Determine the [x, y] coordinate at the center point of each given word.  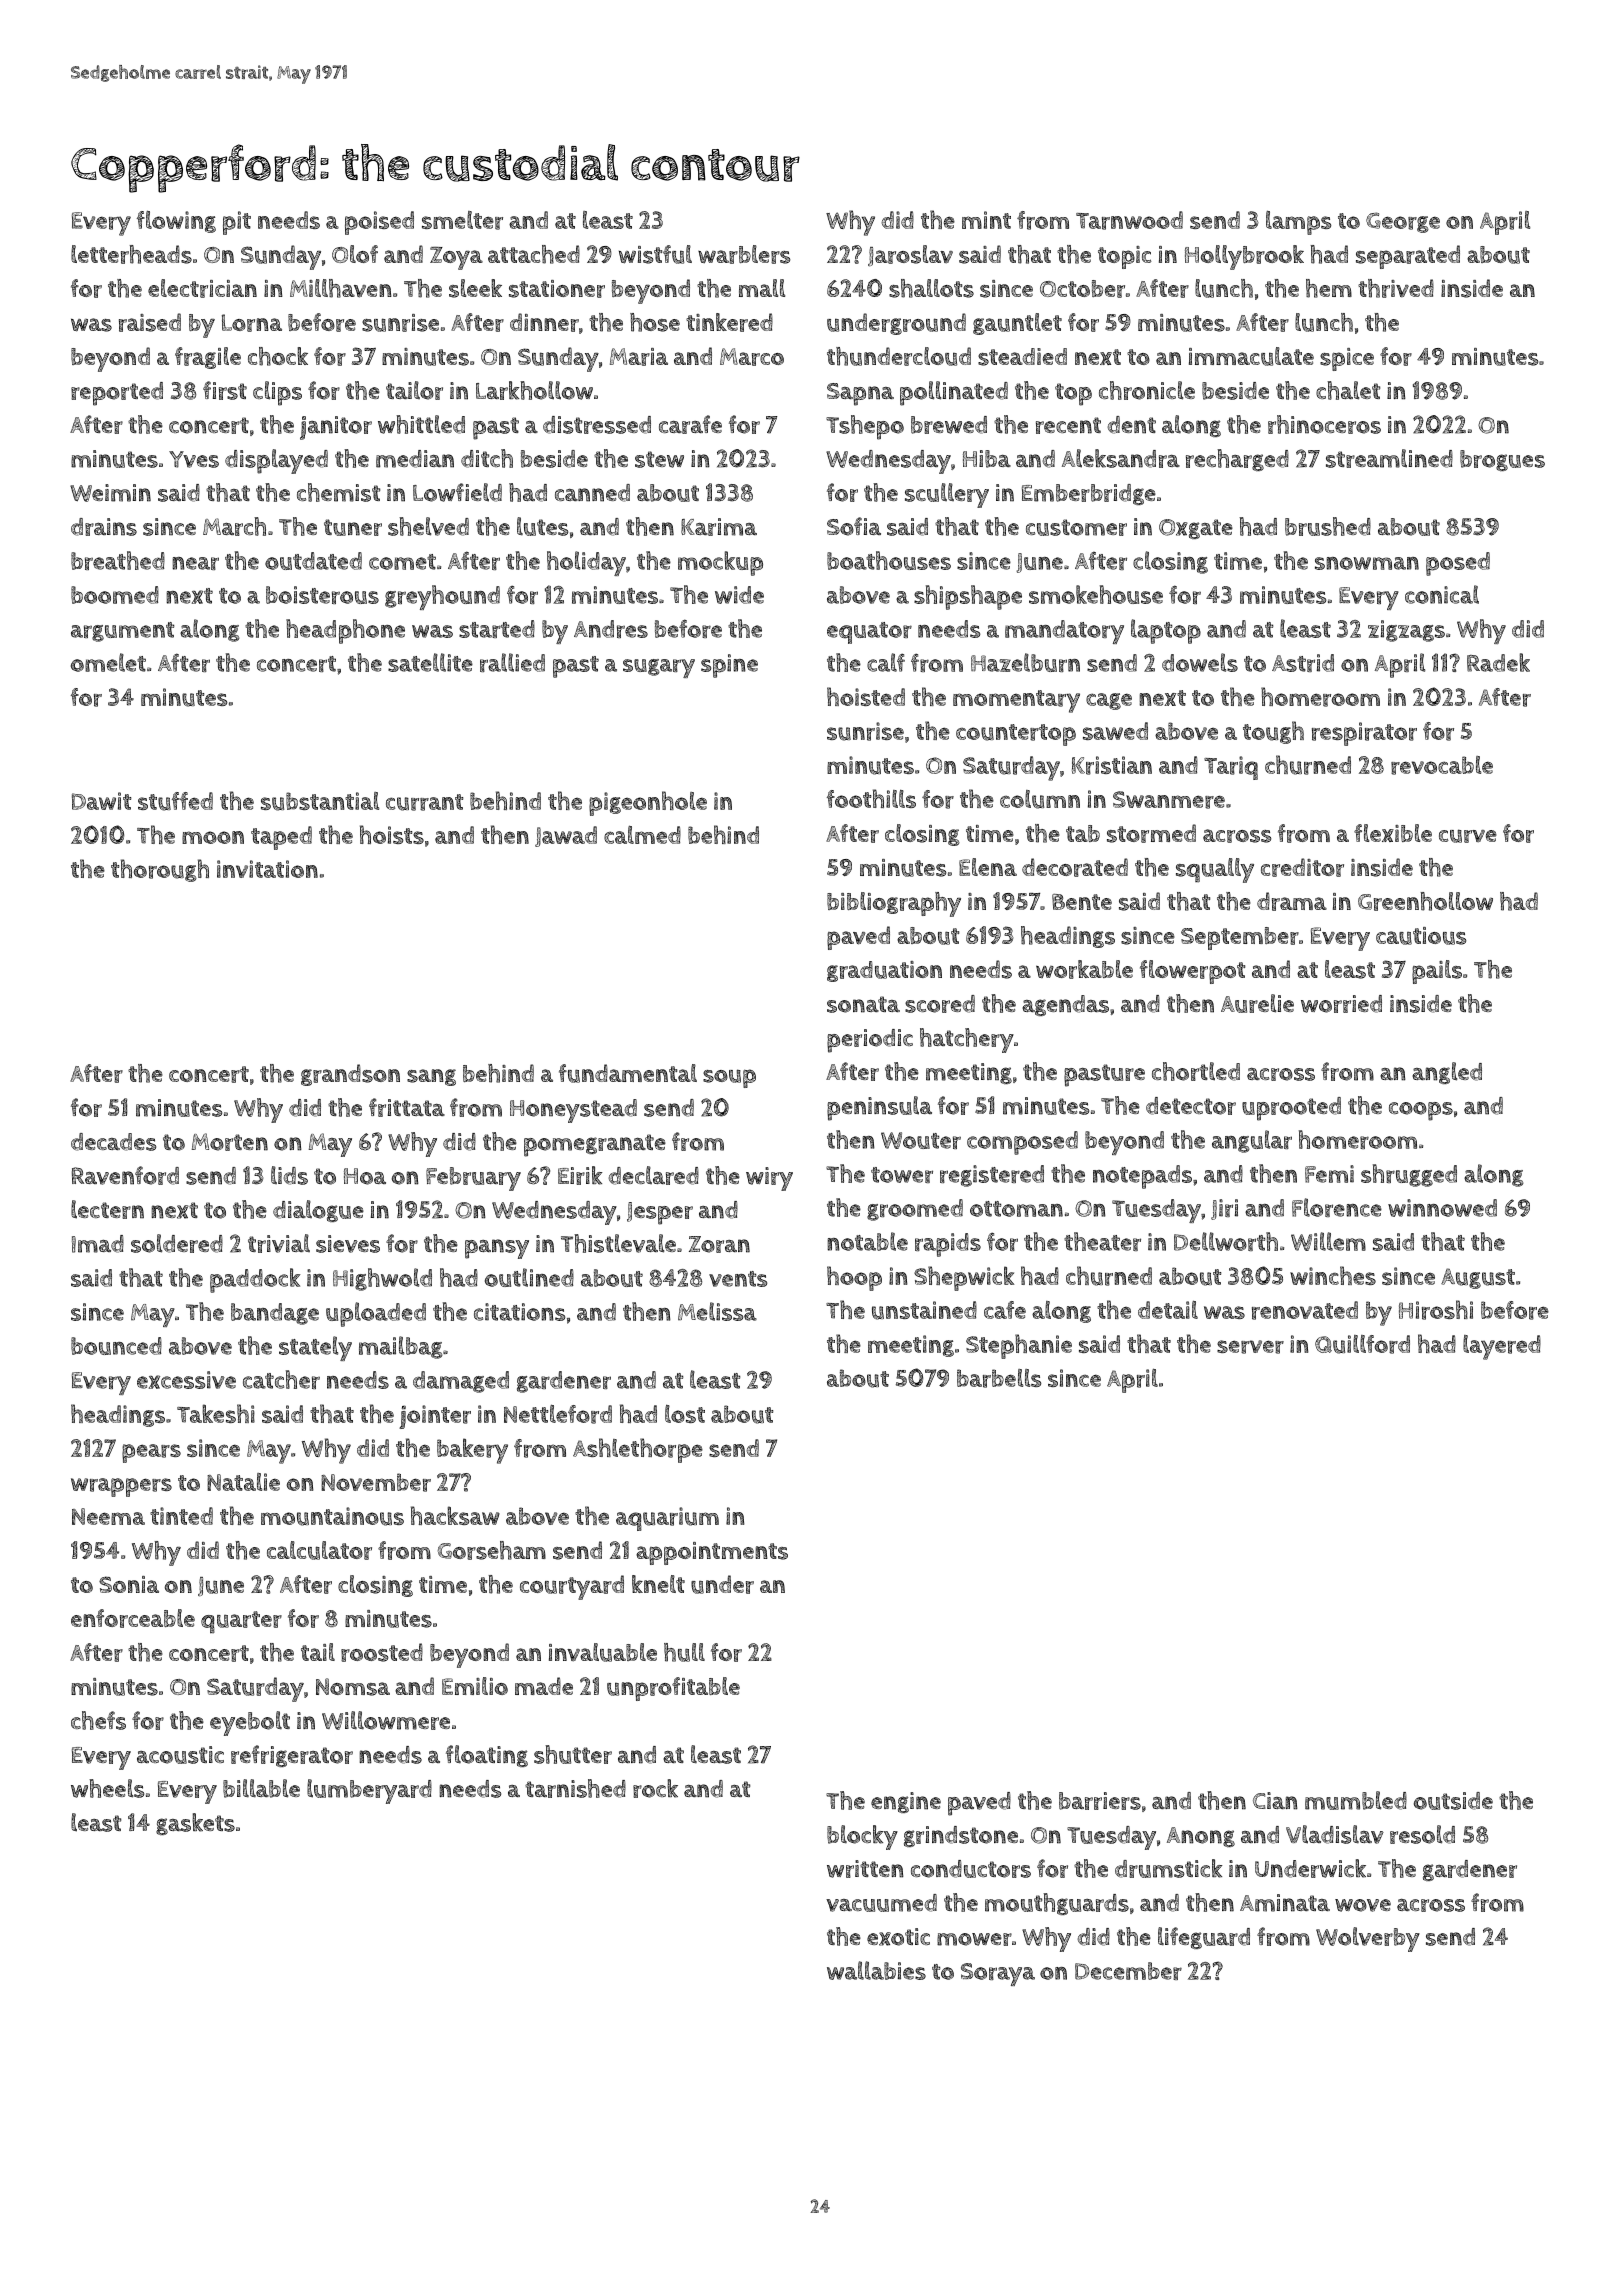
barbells [999, 1378]
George [1403, 222]
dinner [544, 322]
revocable [1442, 765]
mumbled [1356, 1800]
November [376, 1482]
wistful [655, 254]
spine [729, 666]
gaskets [195, 1824]
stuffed [175, 801]
